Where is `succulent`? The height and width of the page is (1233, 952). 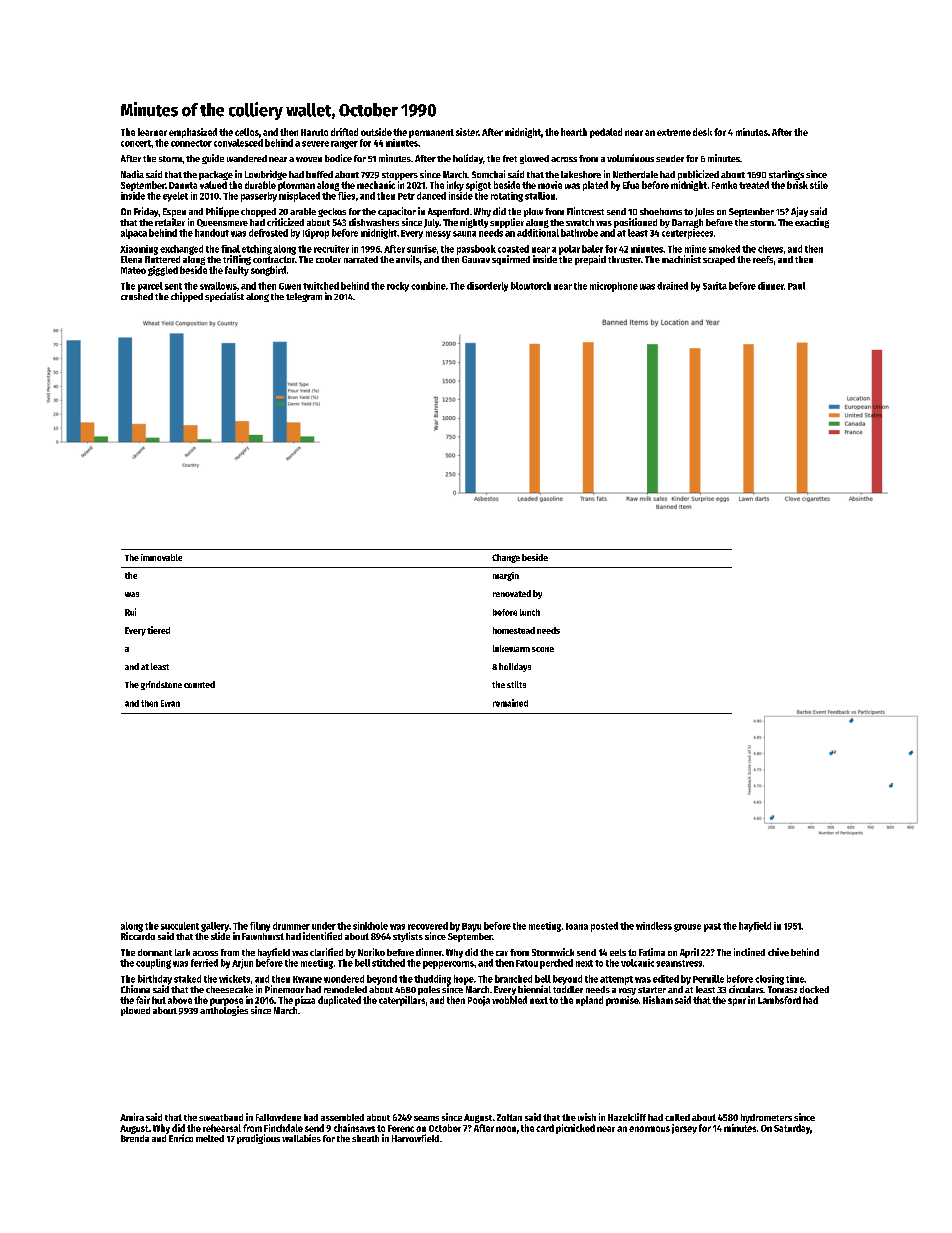 succulent is located at coordinates (180, 926).
